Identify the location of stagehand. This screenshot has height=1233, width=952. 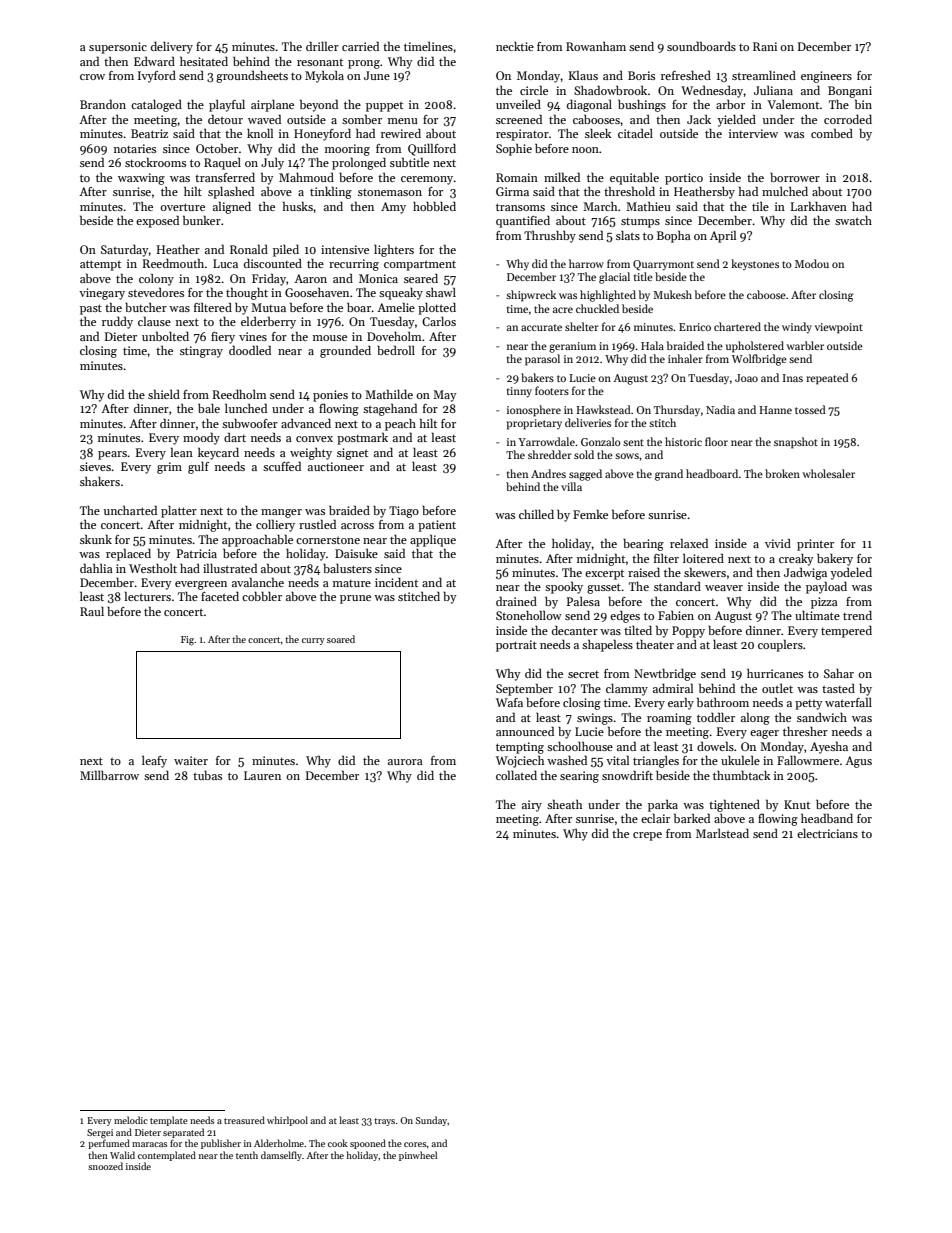
(390, 409).
